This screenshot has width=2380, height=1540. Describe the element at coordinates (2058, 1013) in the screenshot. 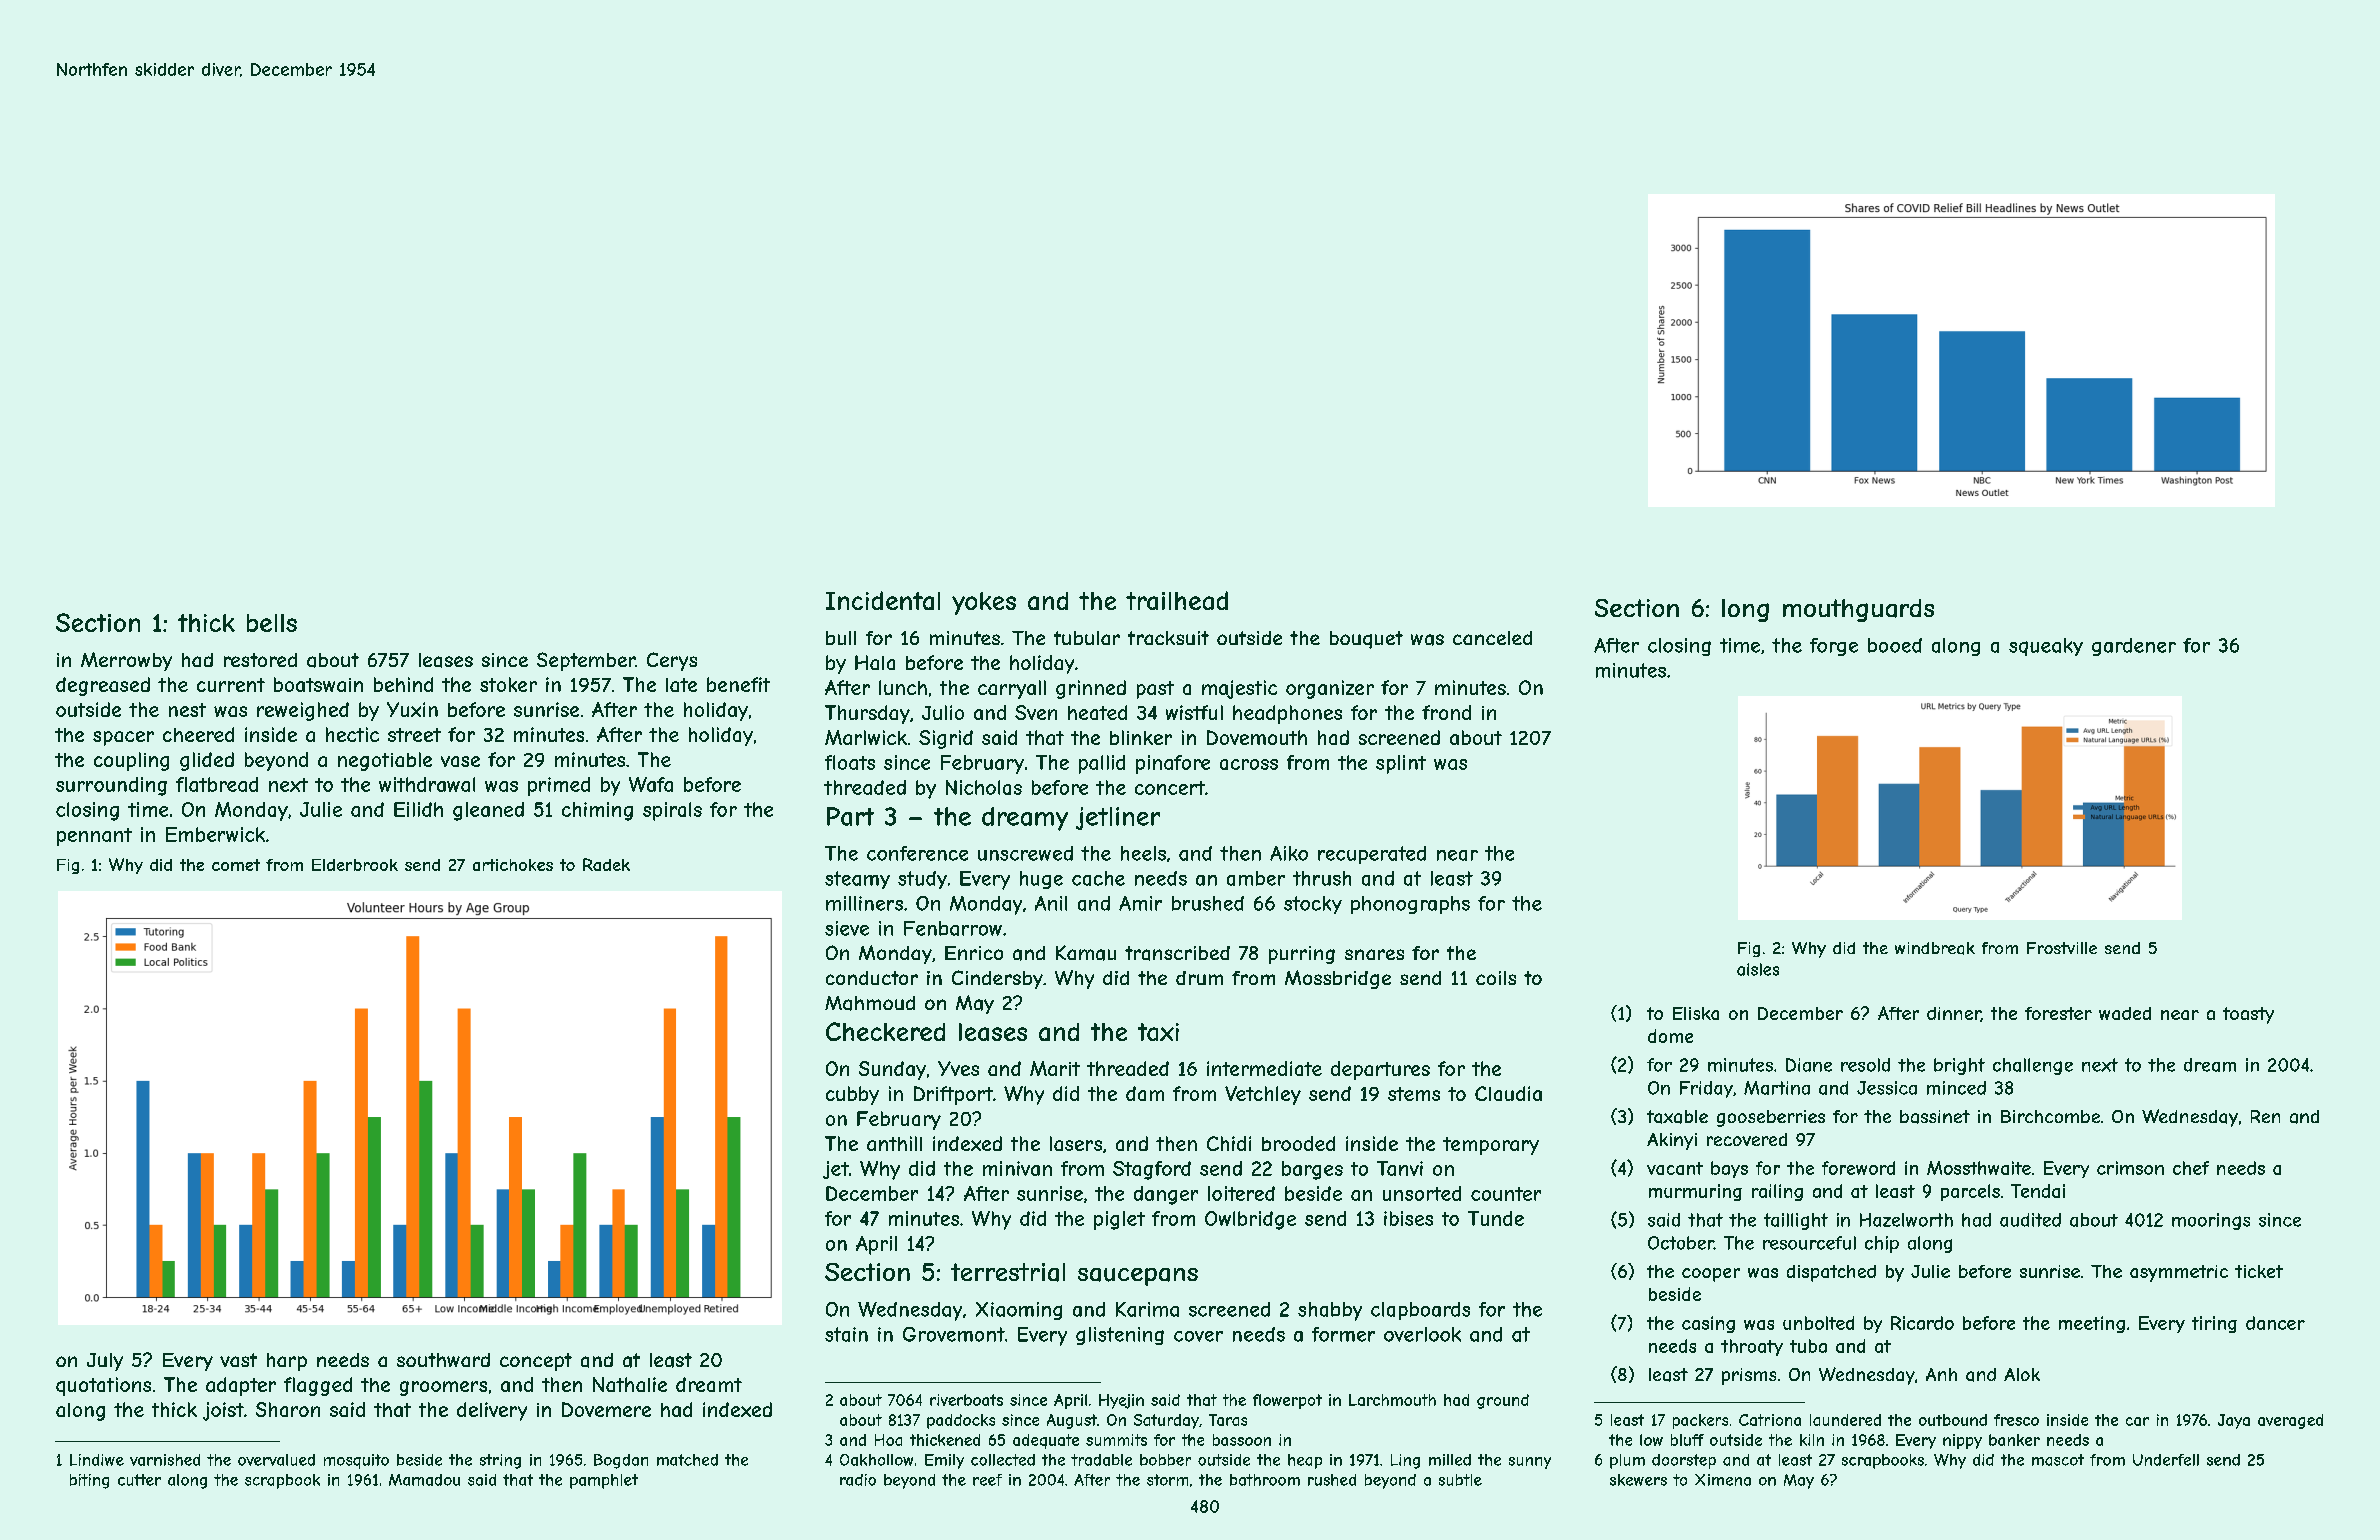

I see `forester` at that location.
